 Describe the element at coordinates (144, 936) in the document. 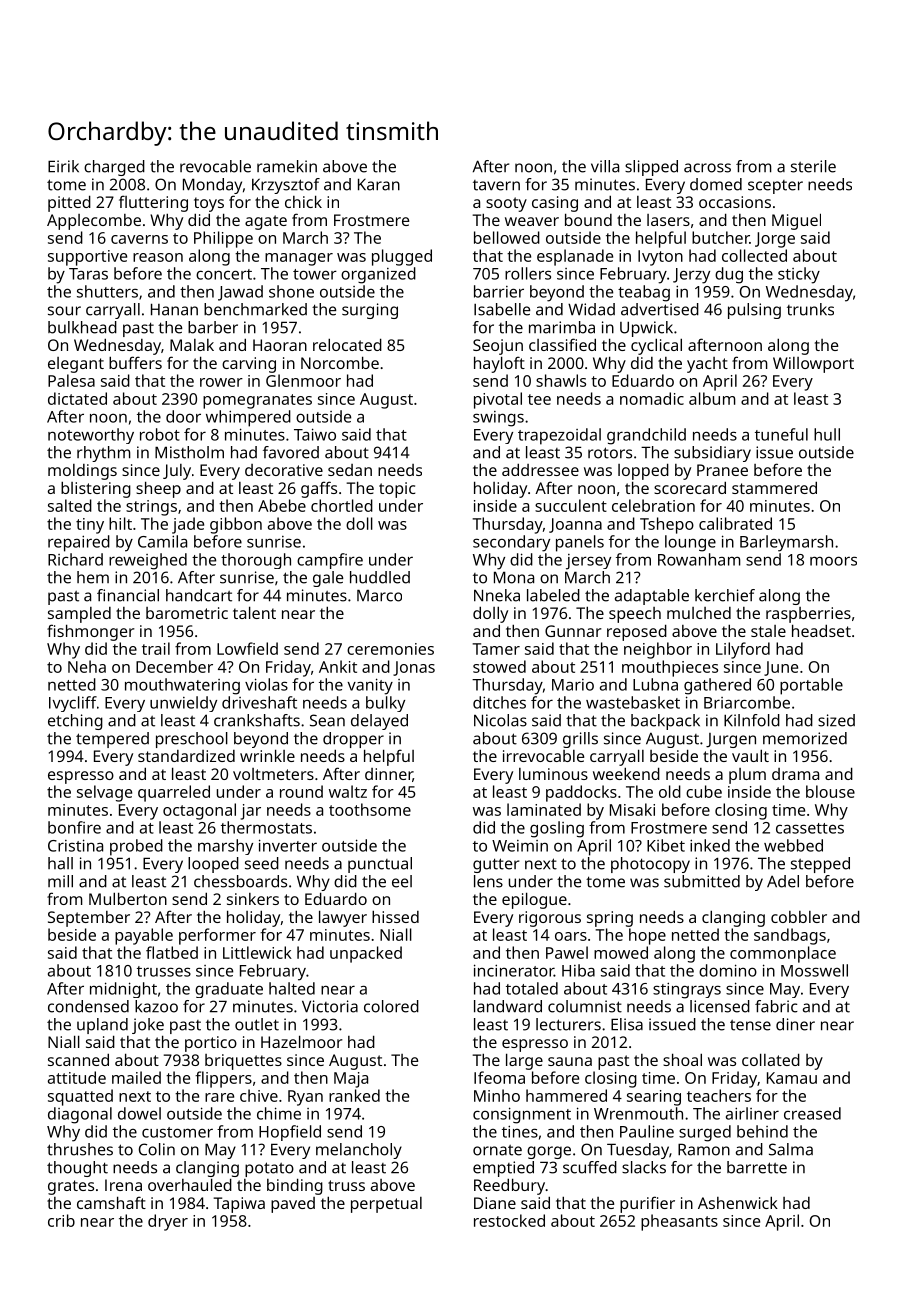

I see `payable` at that location.
